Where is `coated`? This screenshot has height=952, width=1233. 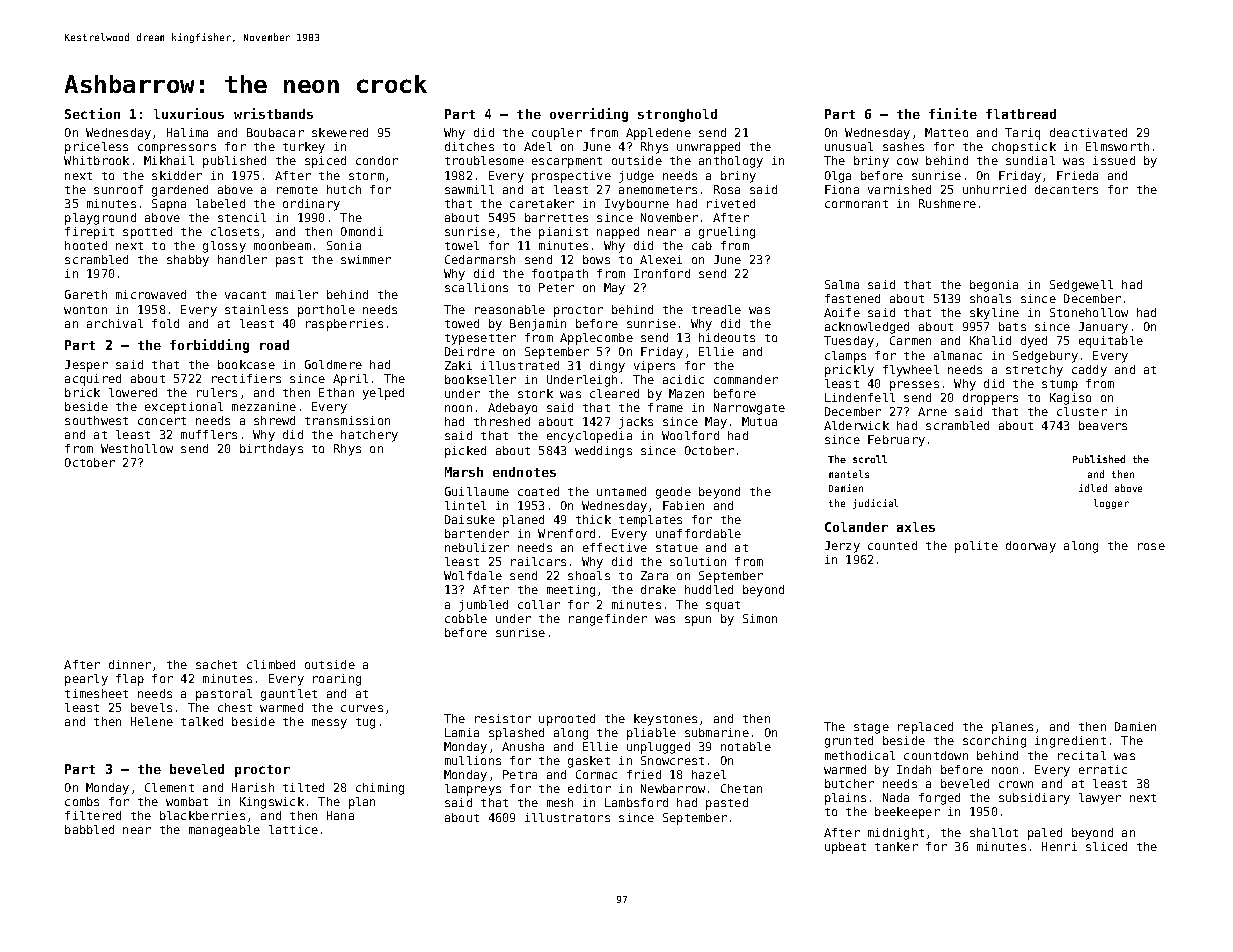 coated is located at coordinates (538, 491).
